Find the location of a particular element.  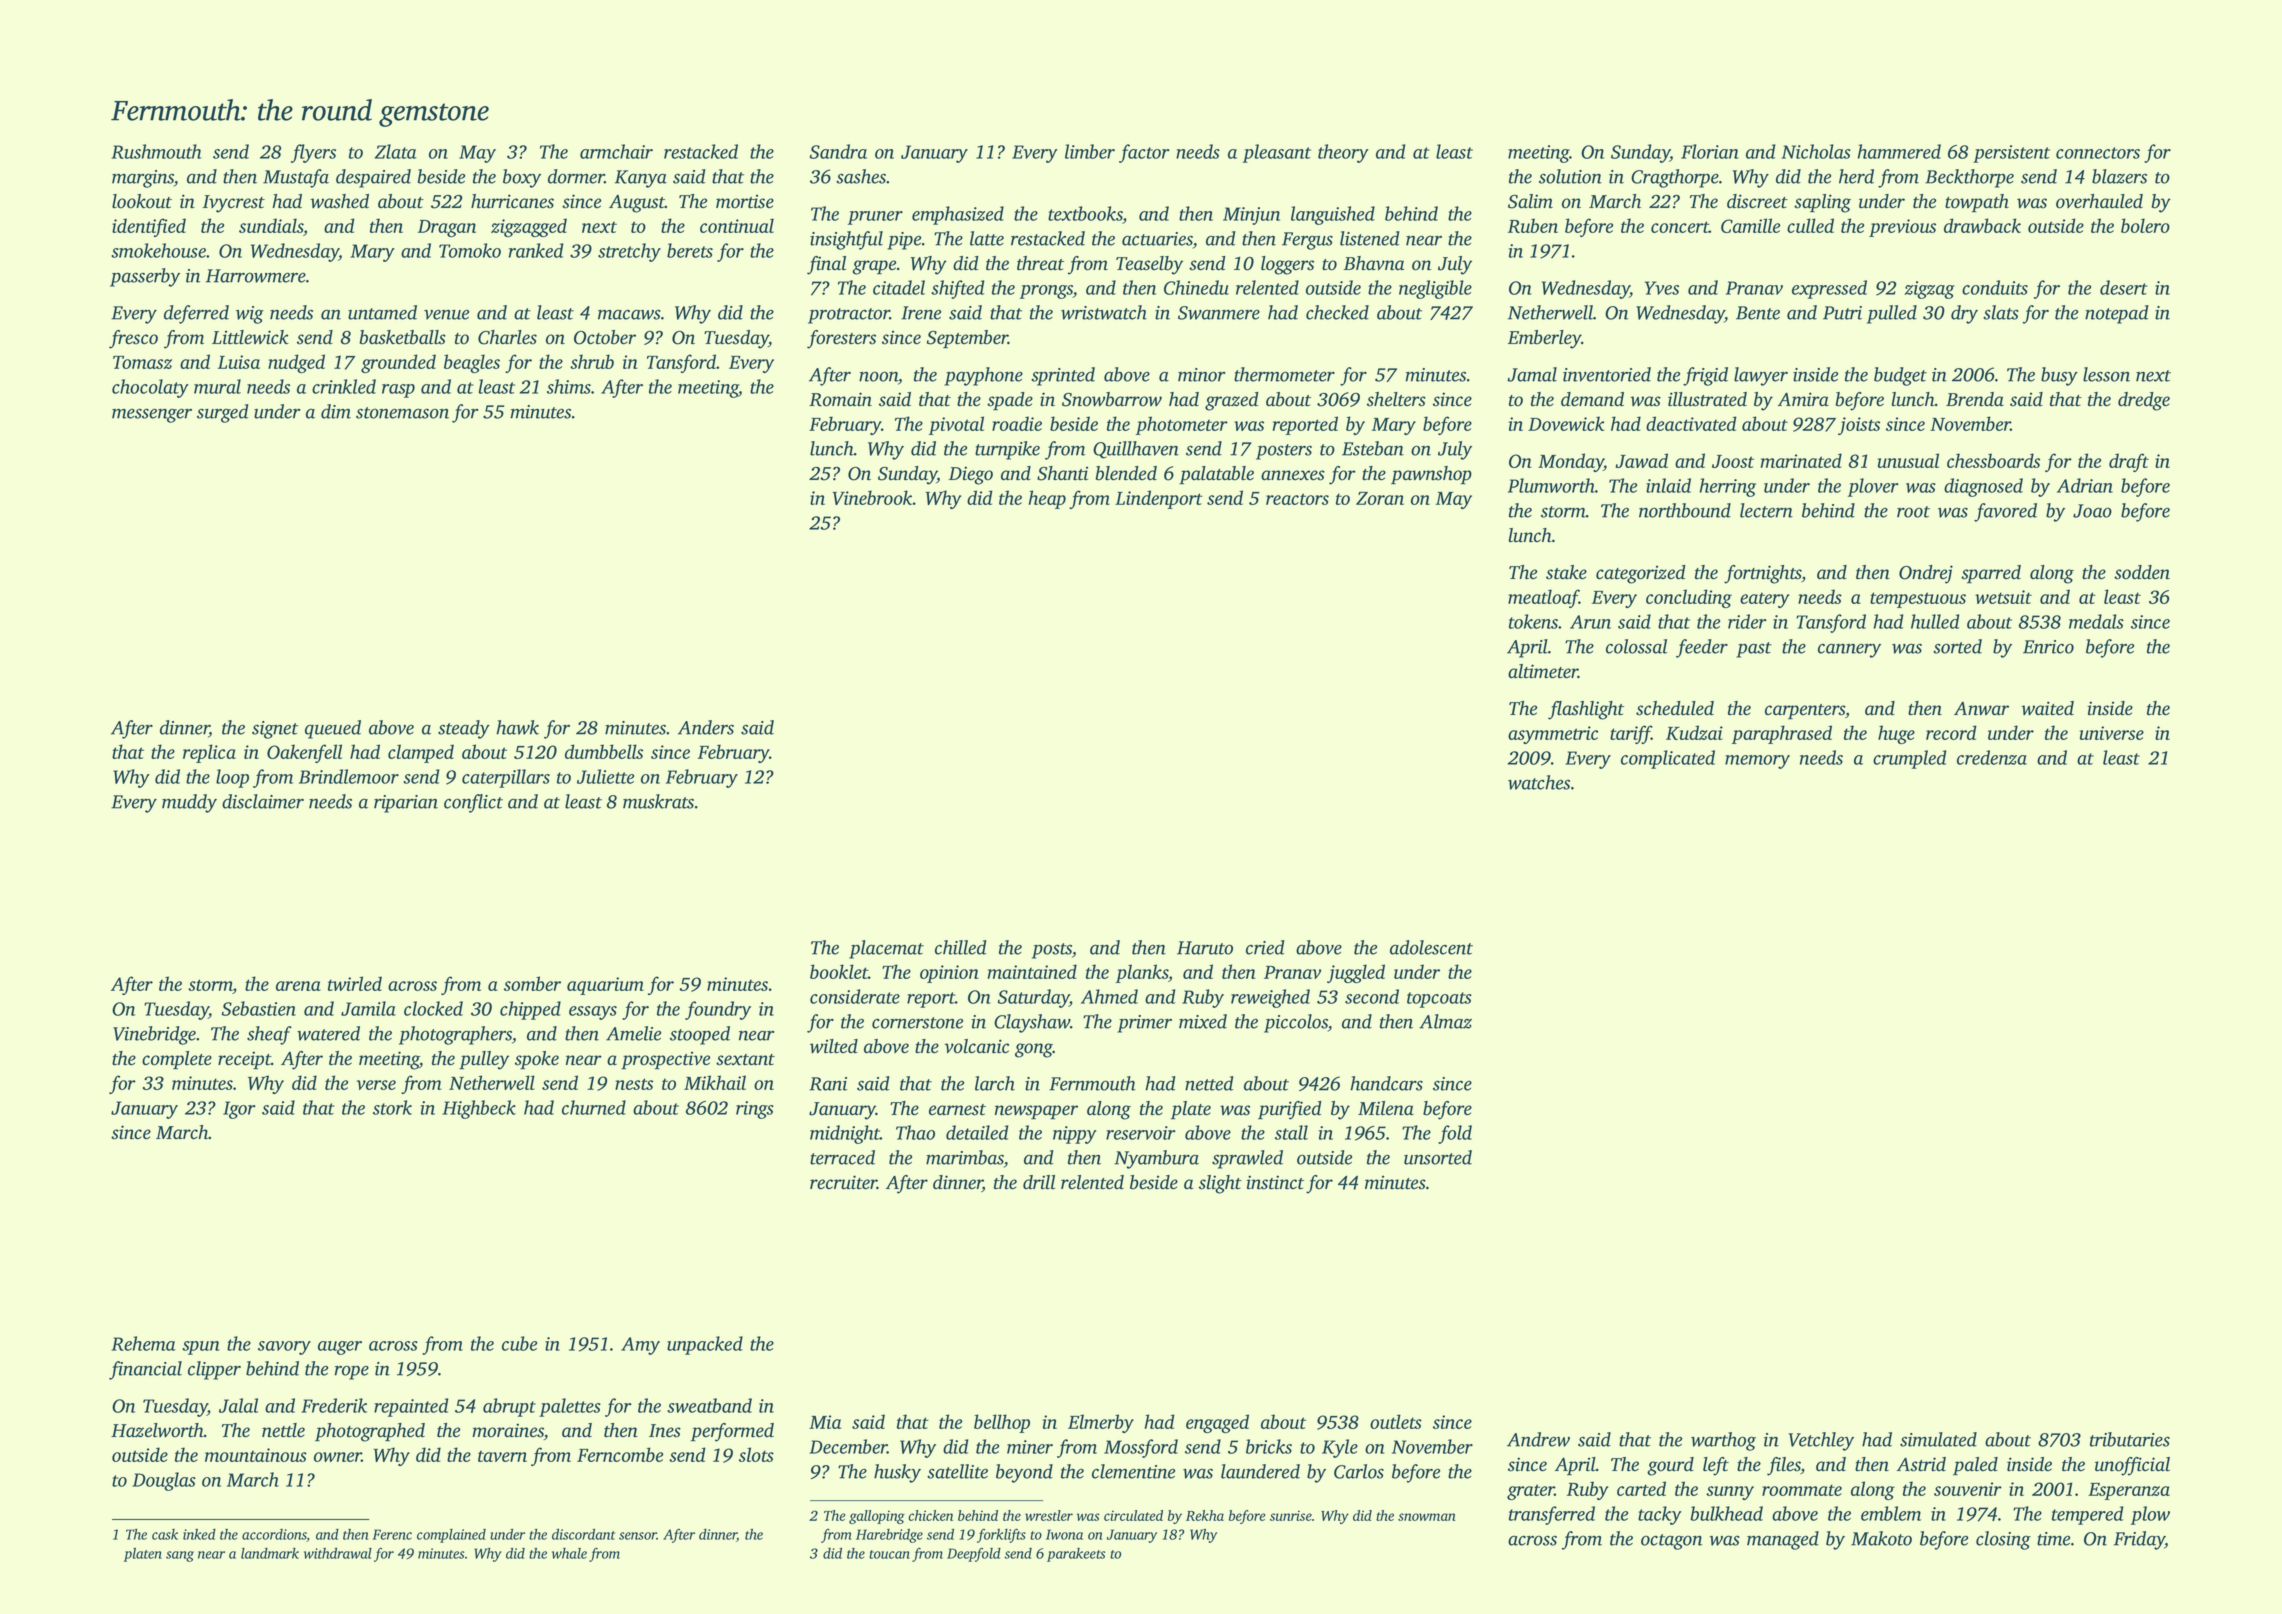

memory is located at coordinates (1757, 762).
